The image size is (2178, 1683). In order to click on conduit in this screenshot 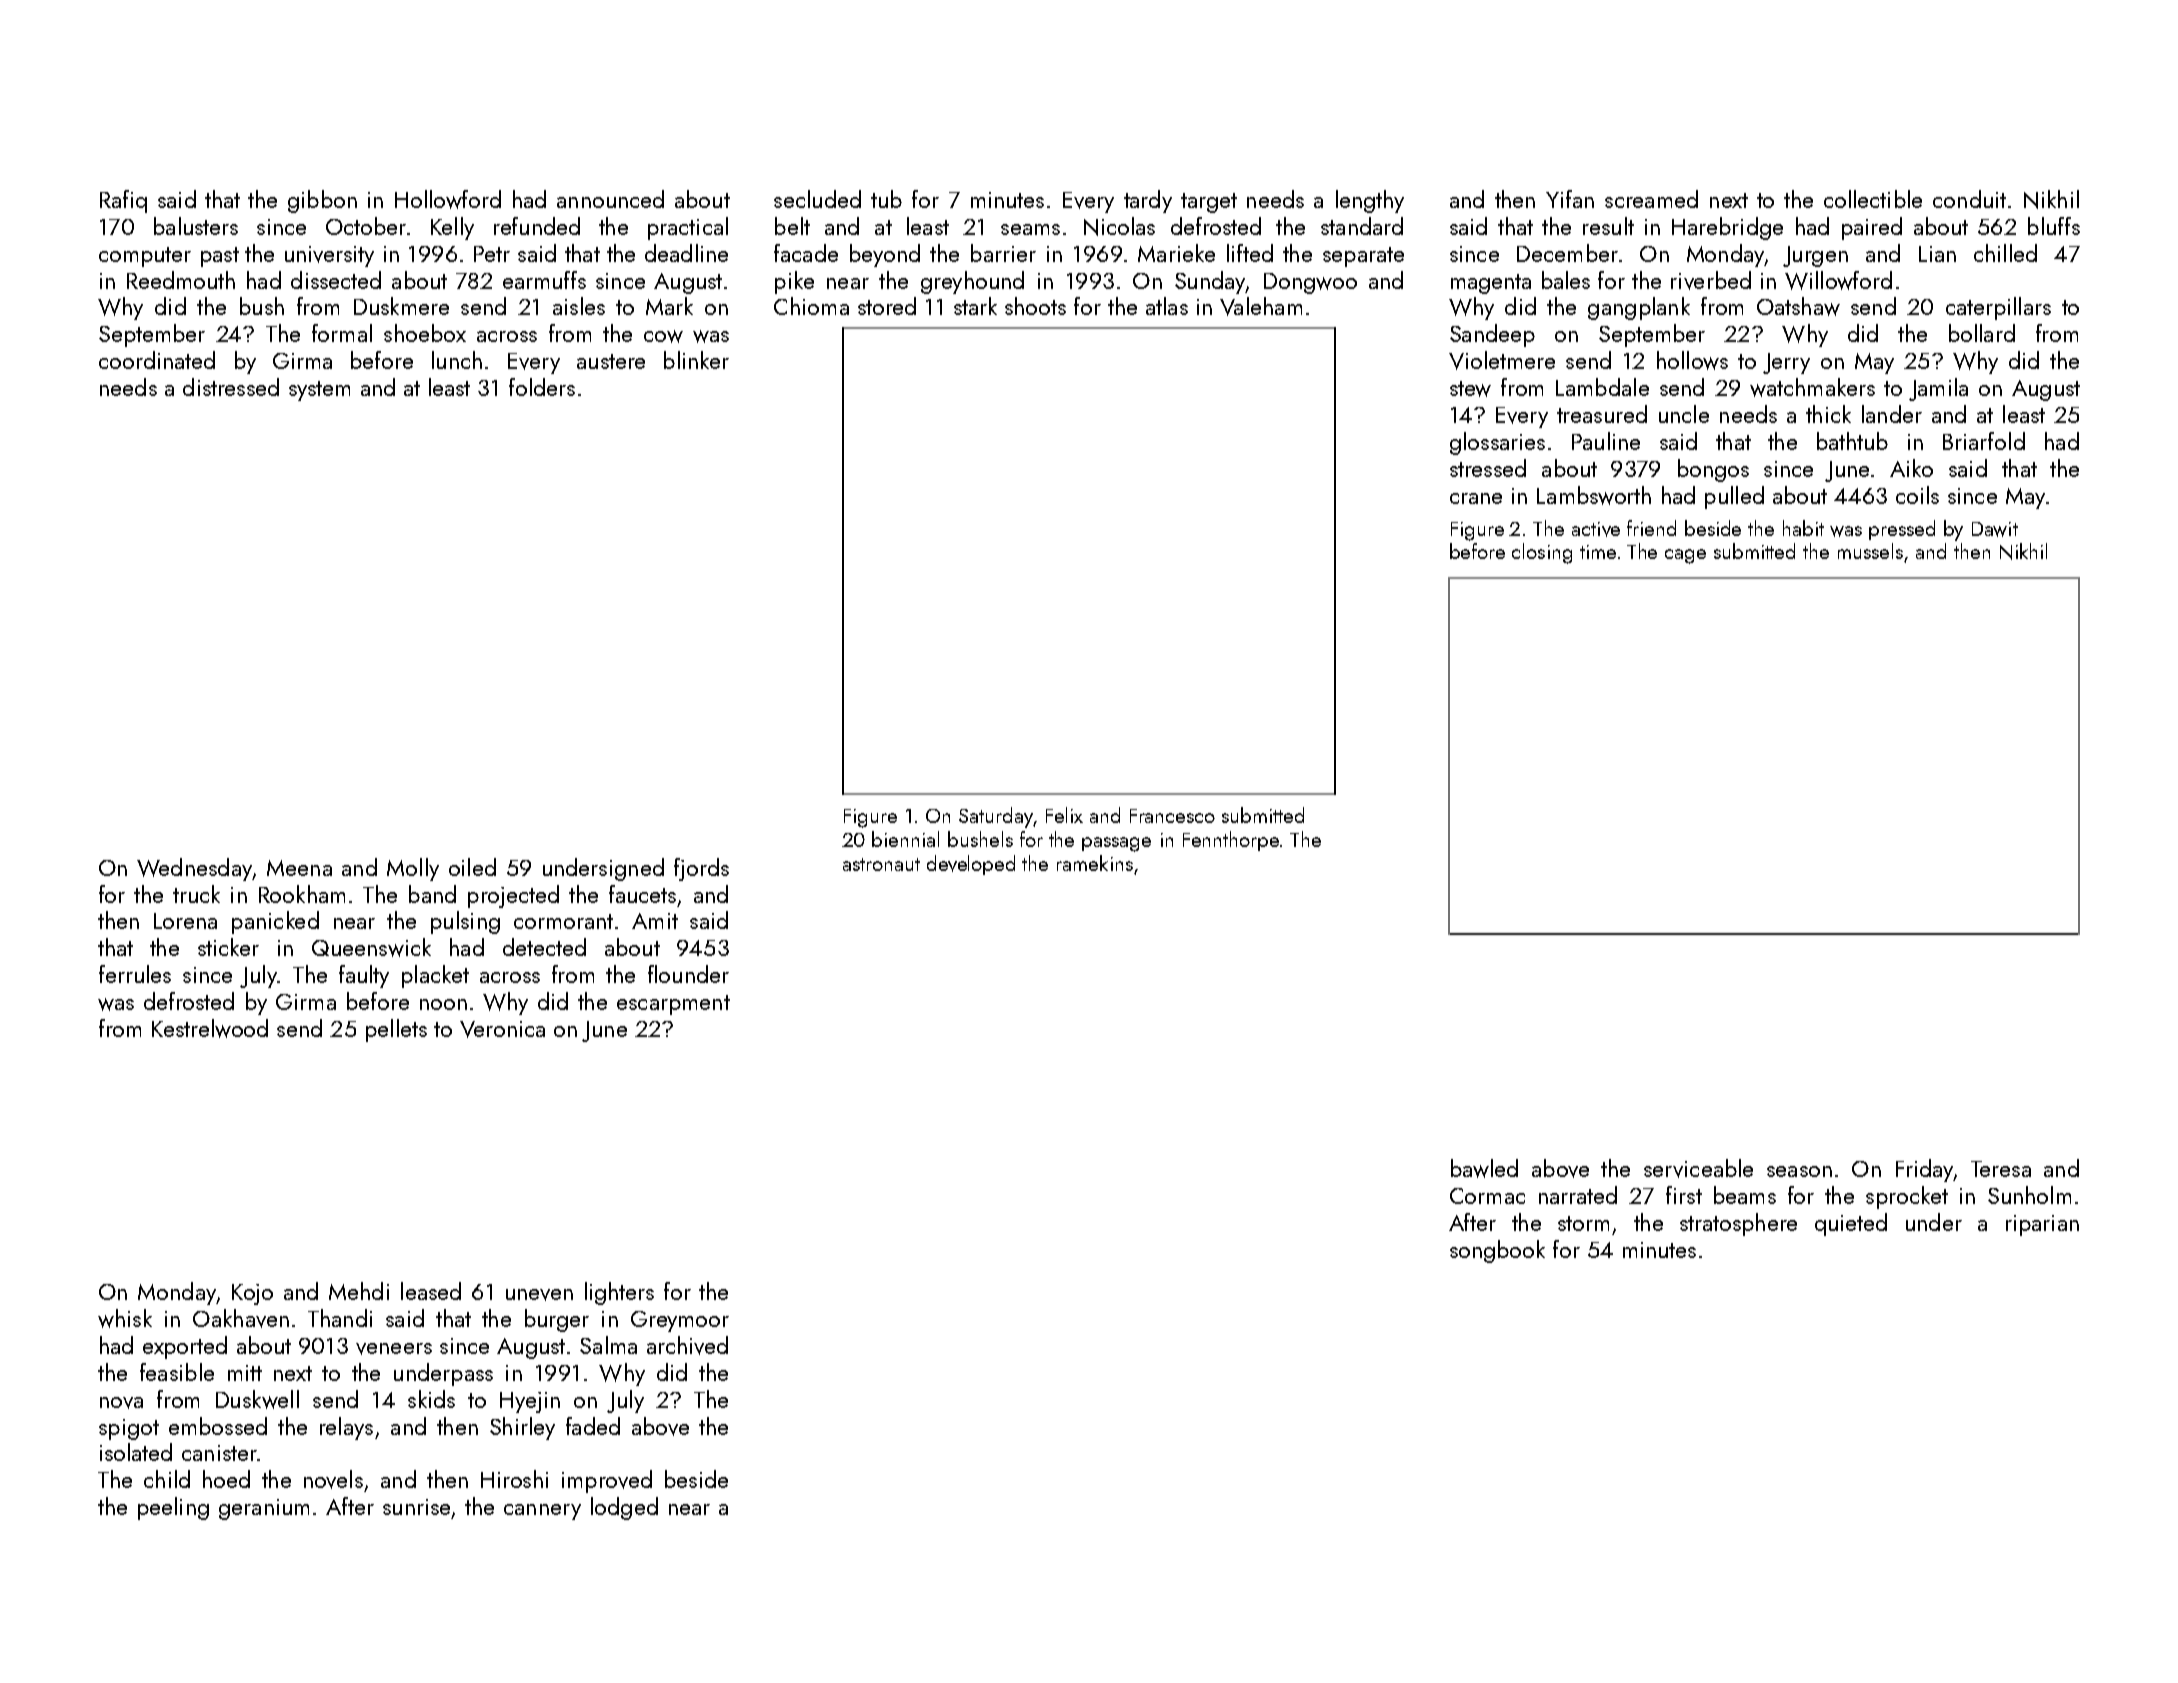, I will do `click(1969, 199)`.
